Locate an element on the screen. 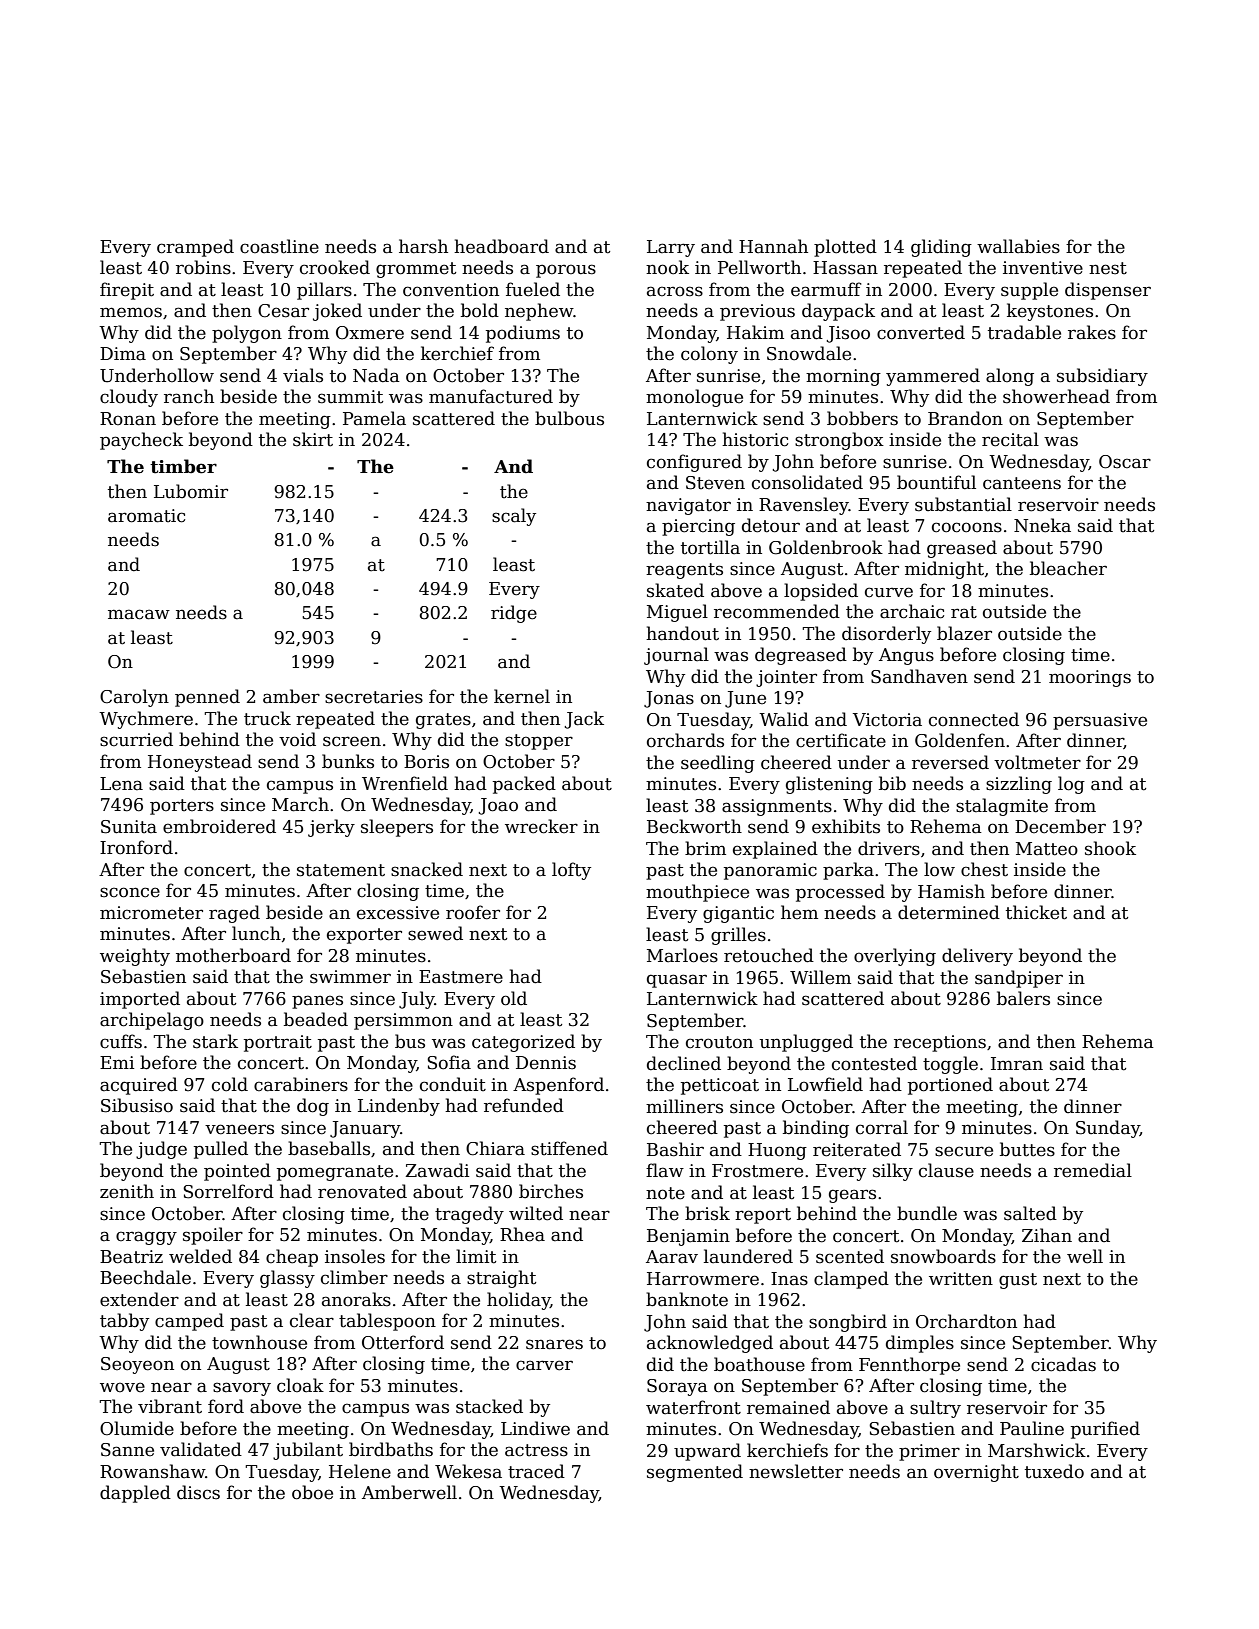 This screenshot has height=1629, width=1259. monologue is located at coordinates (694, 398).
